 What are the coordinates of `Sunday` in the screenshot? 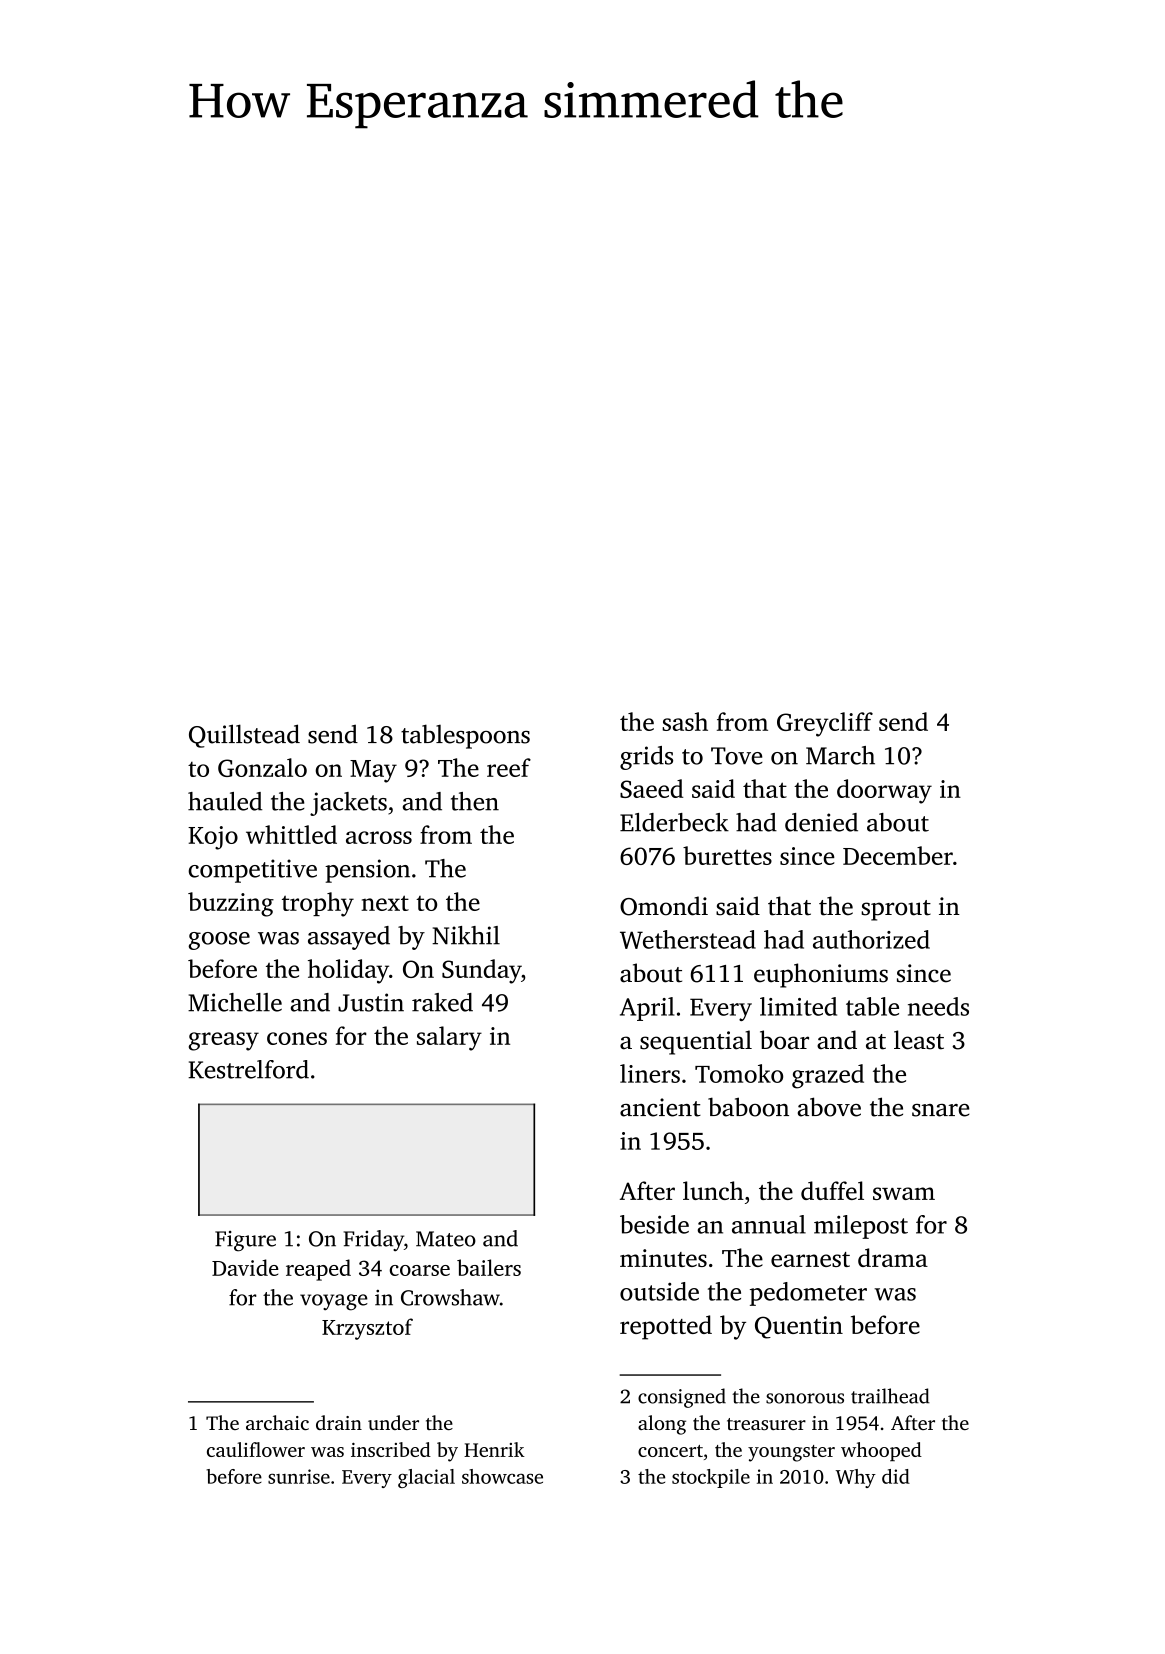 It's located at (481, 971).
